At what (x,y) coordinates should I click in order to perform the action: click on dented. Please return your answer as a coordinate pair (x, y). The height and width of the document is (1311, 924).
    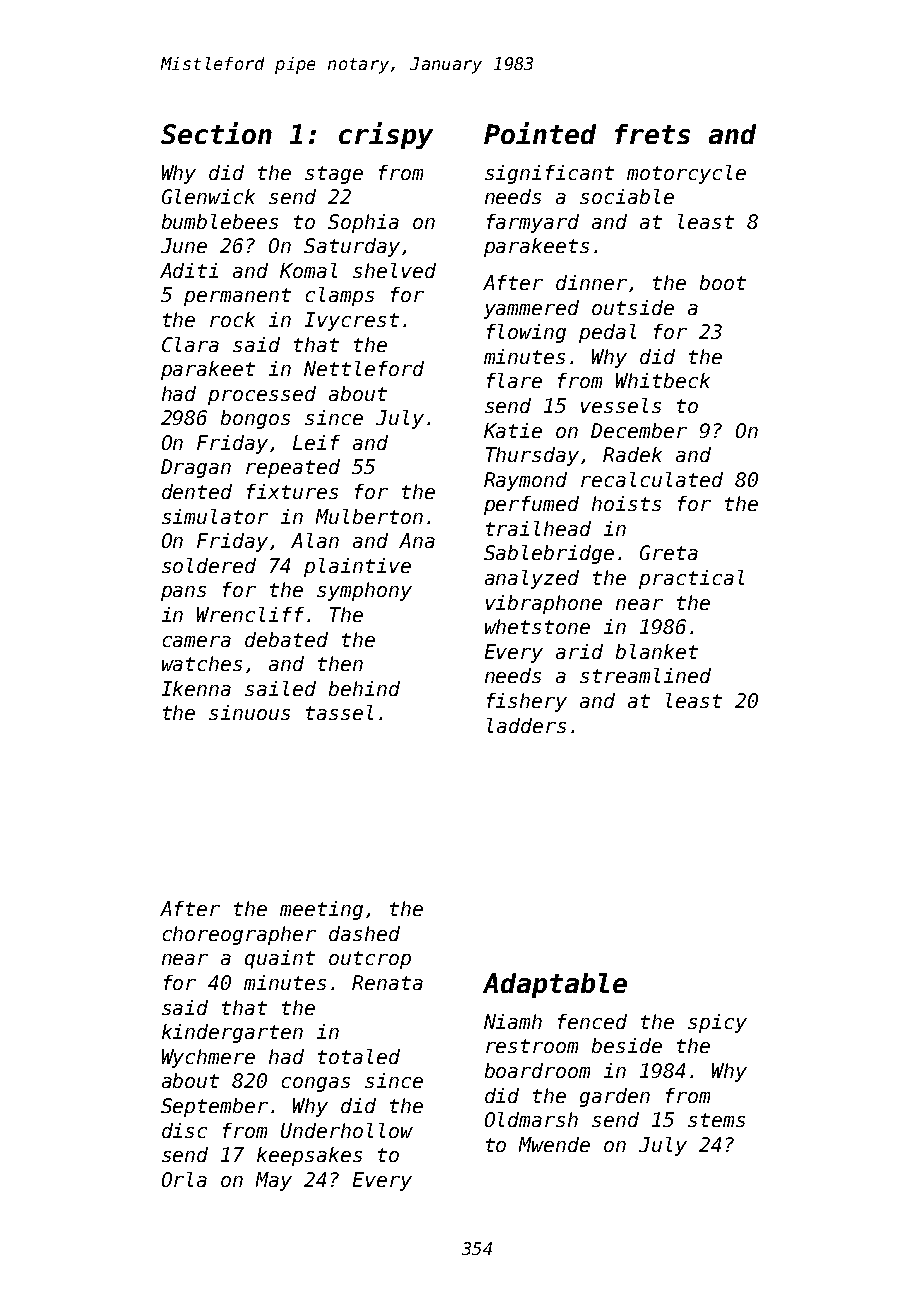
    Looking at the image, I should click on (197, 491).
